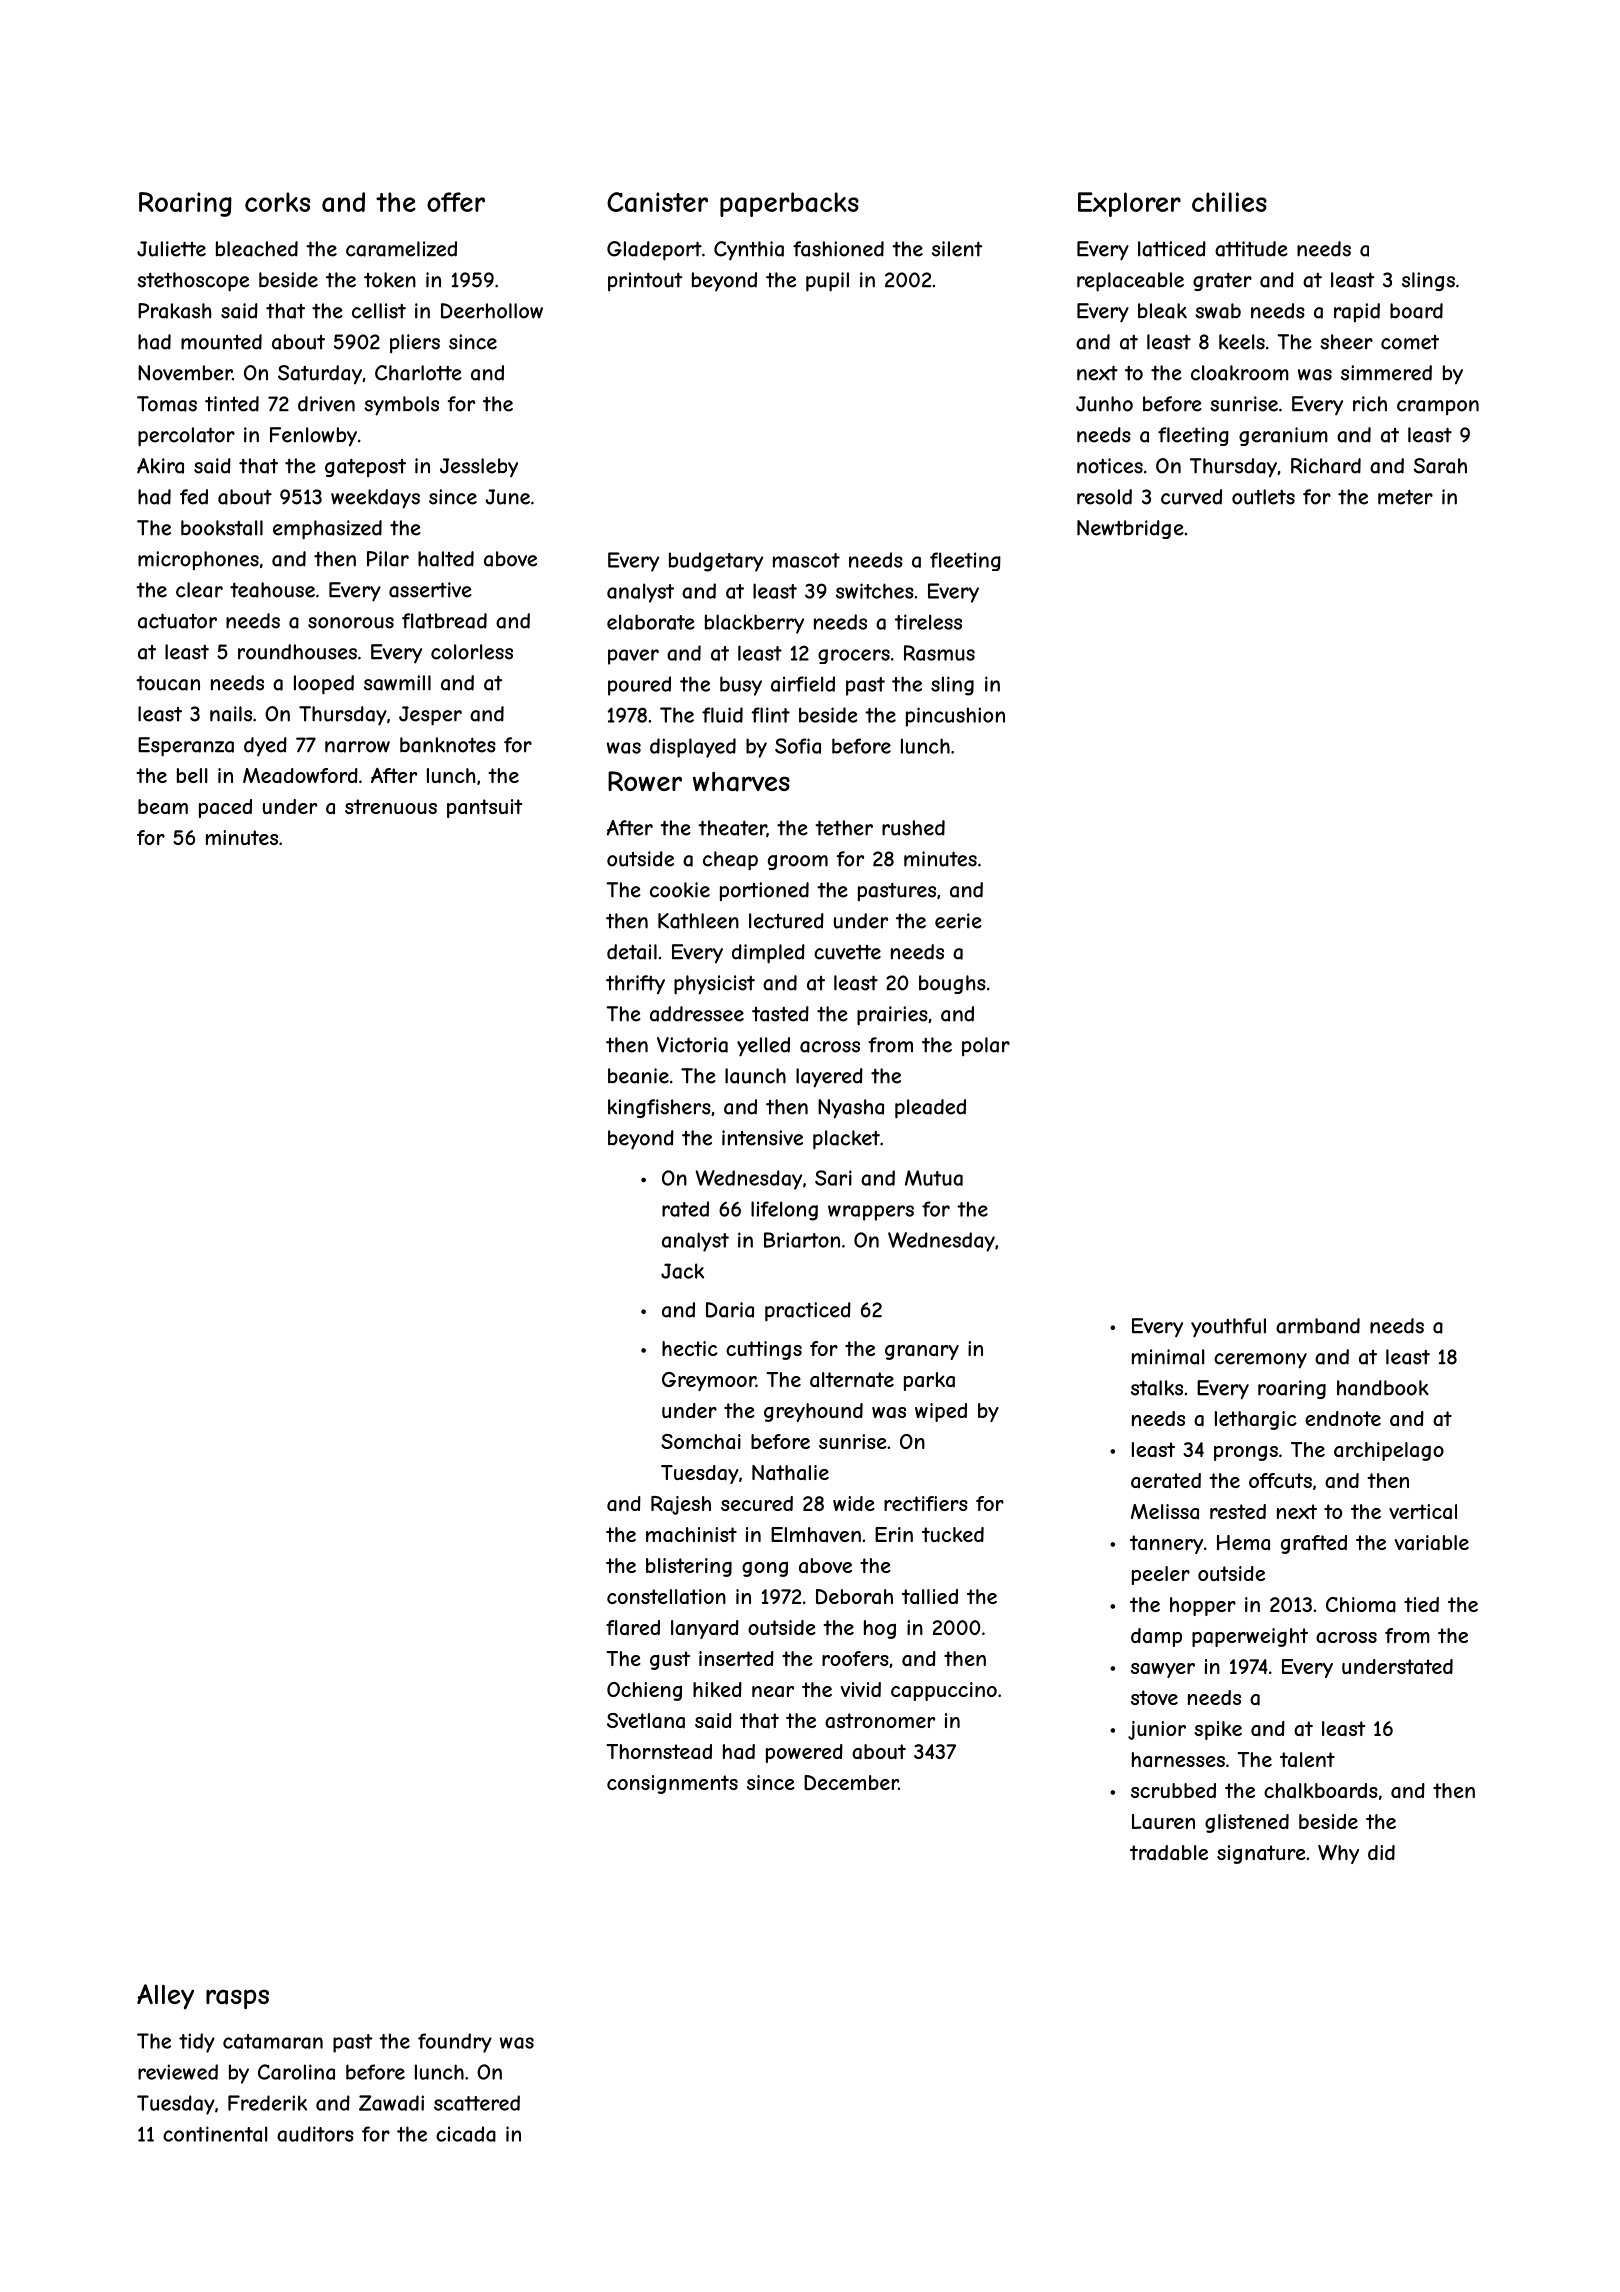 This page has height=2292, width=1620. I want to click on paced, so click(225, 808).
